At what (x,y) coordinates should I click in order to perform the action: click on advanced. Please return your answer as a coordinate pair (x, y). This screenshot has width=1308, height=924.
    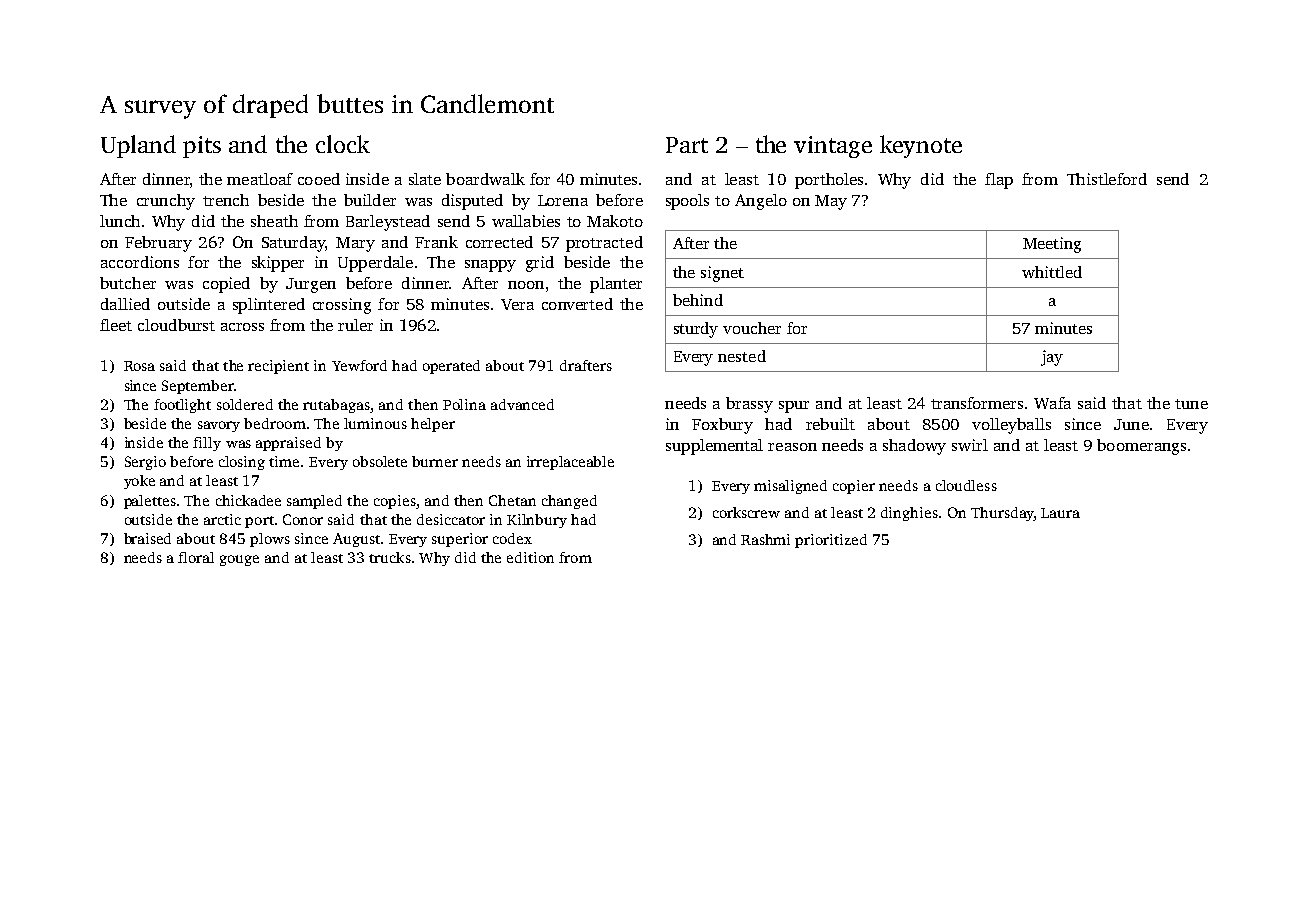
    Looking at the image, I should click on (522, 404).
